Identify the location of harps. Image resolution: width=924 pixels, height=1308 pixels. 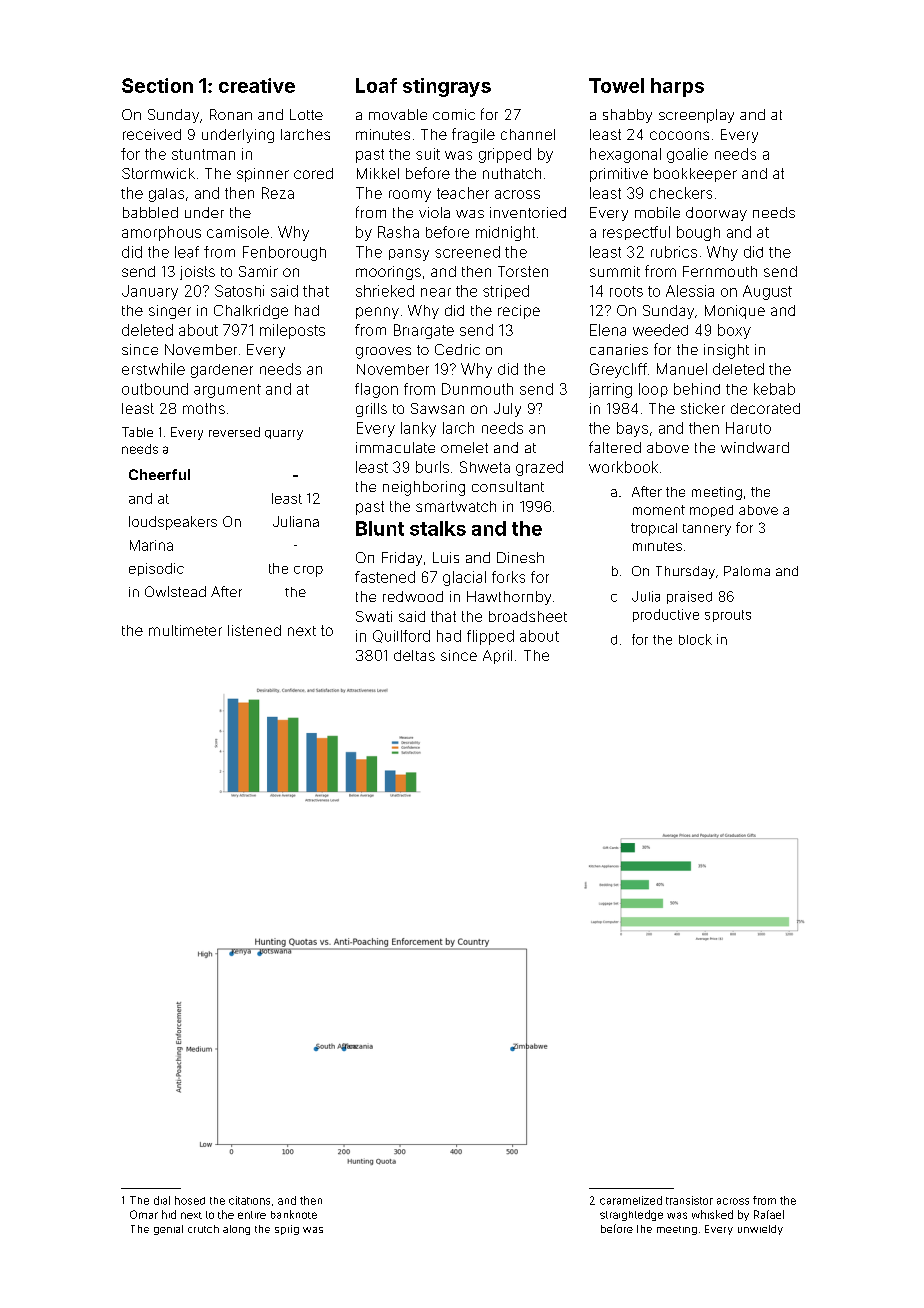
(677, 87).
